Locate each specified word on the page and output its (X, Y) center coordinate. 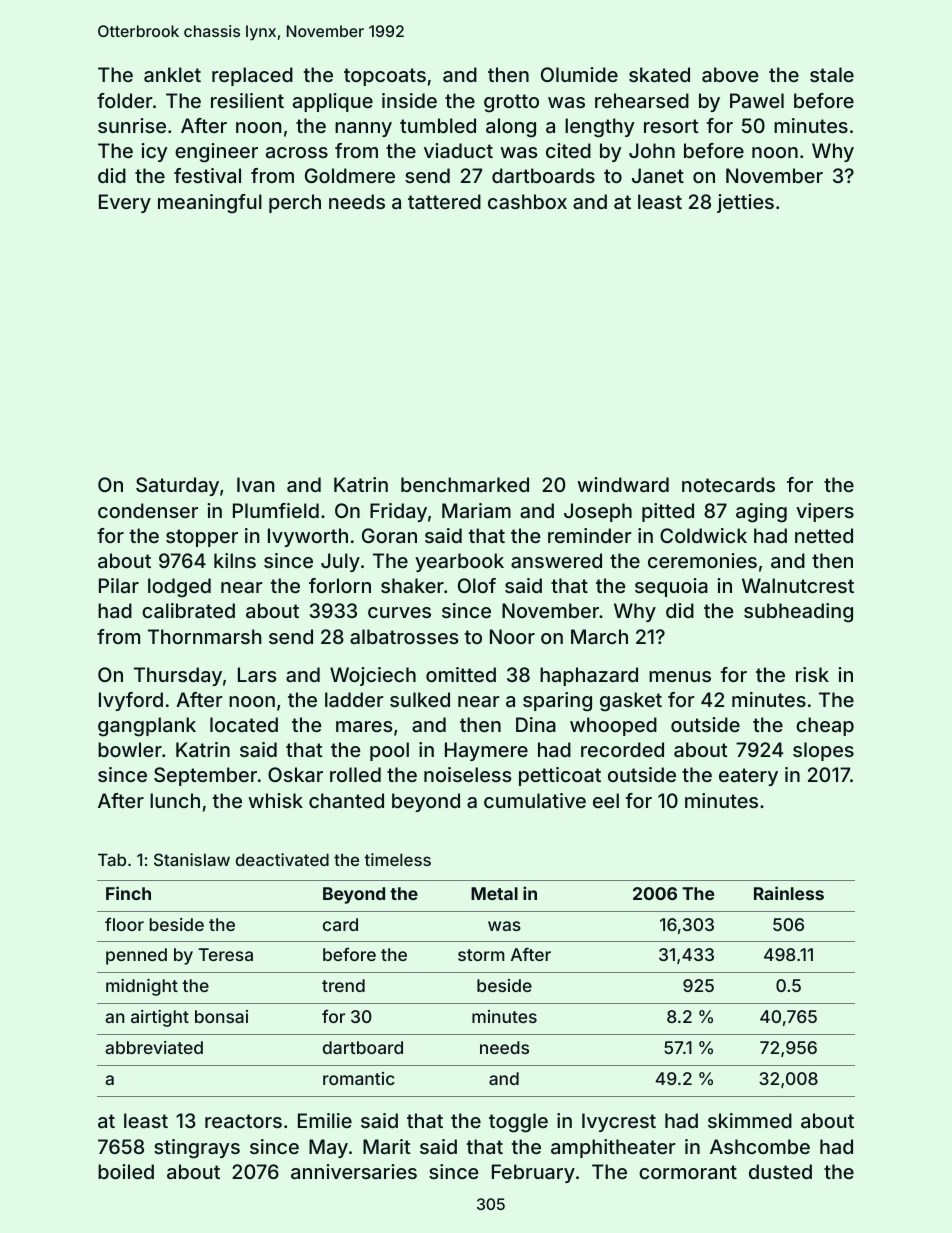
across (297, 152)
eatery (748, 777)
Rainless (789, 893)
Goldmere (350, 175)
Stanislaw (192, 859)
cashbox (527, 201)
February (533, 1173)
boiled (126, 1171)
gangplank (147, 727)
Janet (658, 175)
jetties (745, 203)
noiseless (467, 774)
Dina (536, 724)
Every (125, 203)
